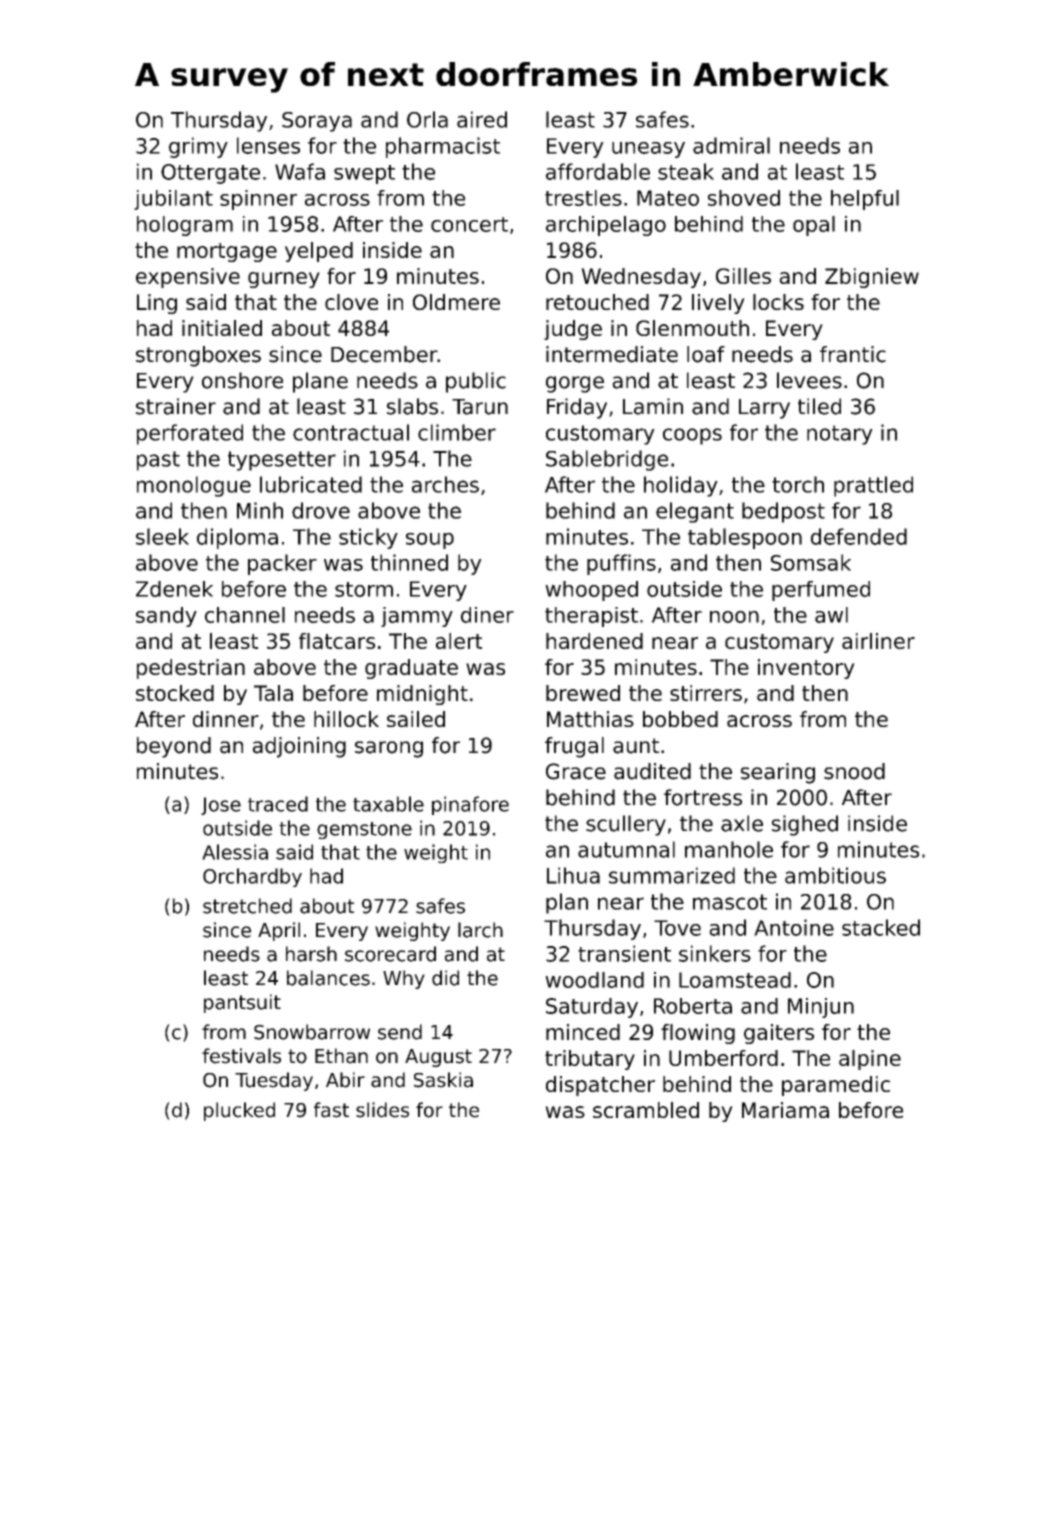  Describe the element at coordinates (185, 226) in the image. I see `hologram` at that location.
